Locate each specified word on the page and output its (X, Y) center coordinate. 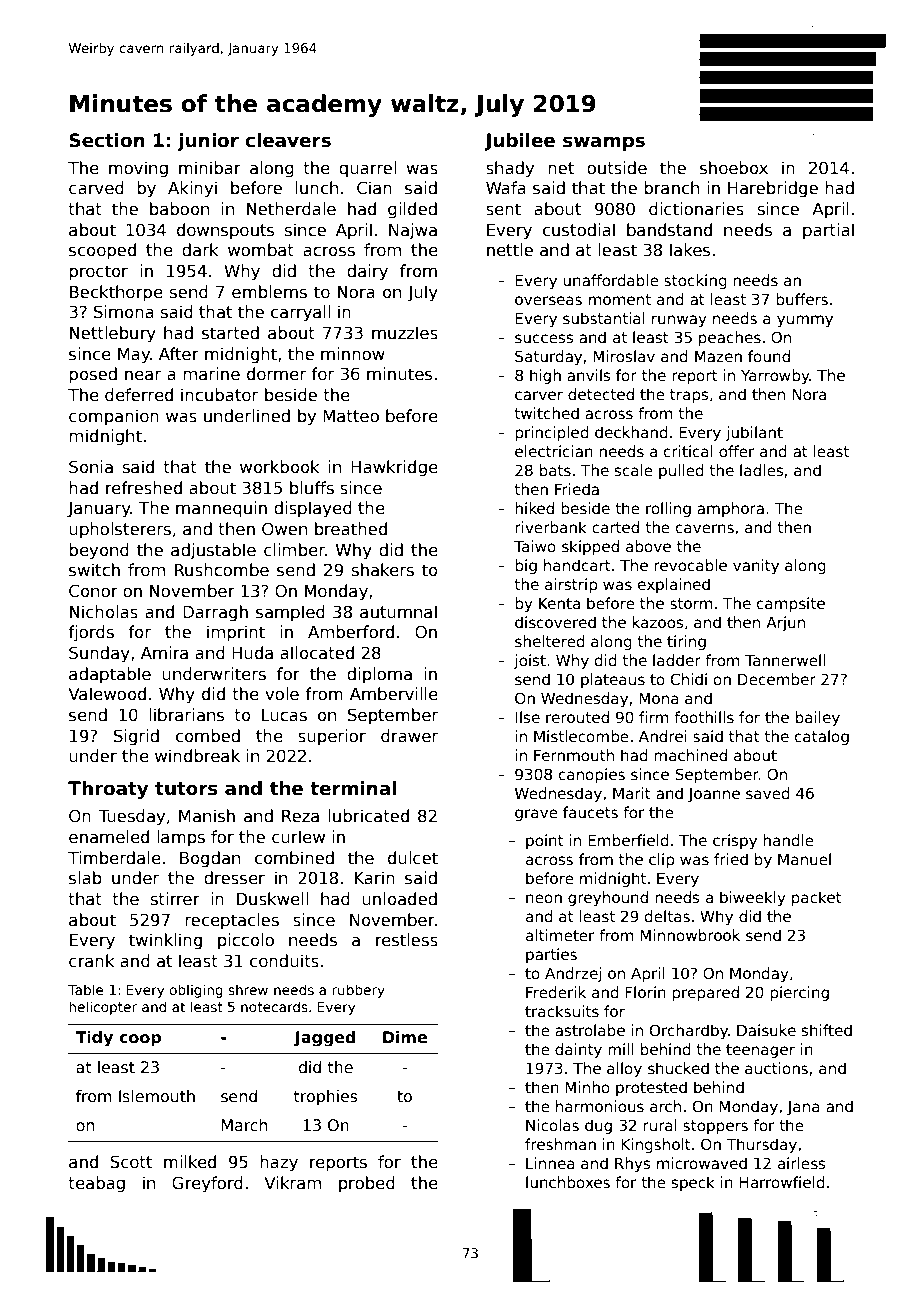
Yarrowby (775, 376)
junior (208, 142)
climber (294, 550)
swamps (604, 143)
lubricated (369, 816)
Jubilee (519, 142)
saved (768, 793)
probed (367, 1184)
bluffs (312, 488)
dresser (234, 878)
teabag (96, 1184)
